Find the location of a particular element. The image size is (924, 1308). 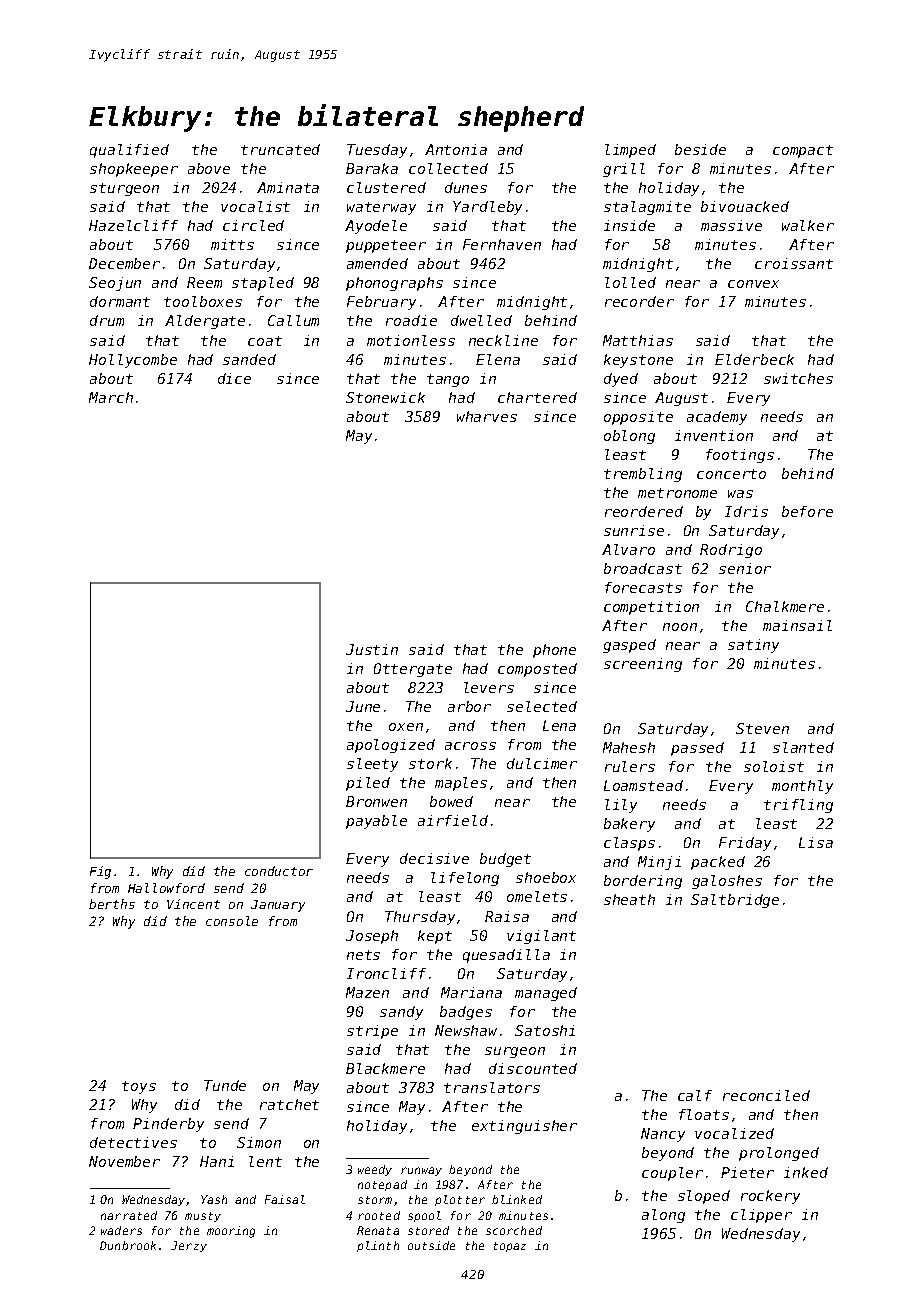

conductor is located at coordinates (279, 871).
